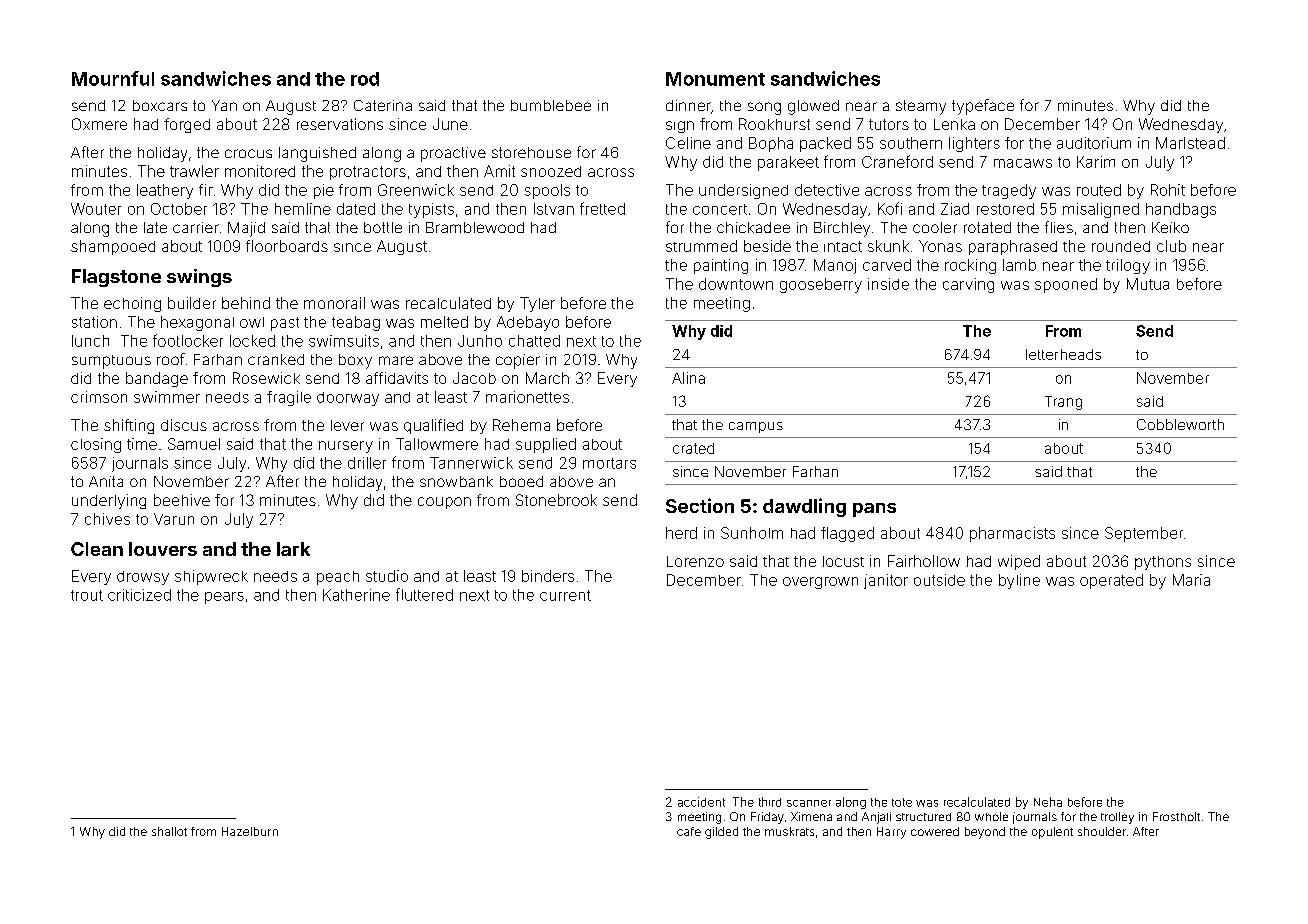  Describe the element at coordinates (111, 362) in the screenshot. I see `sumptuous` at that location.
